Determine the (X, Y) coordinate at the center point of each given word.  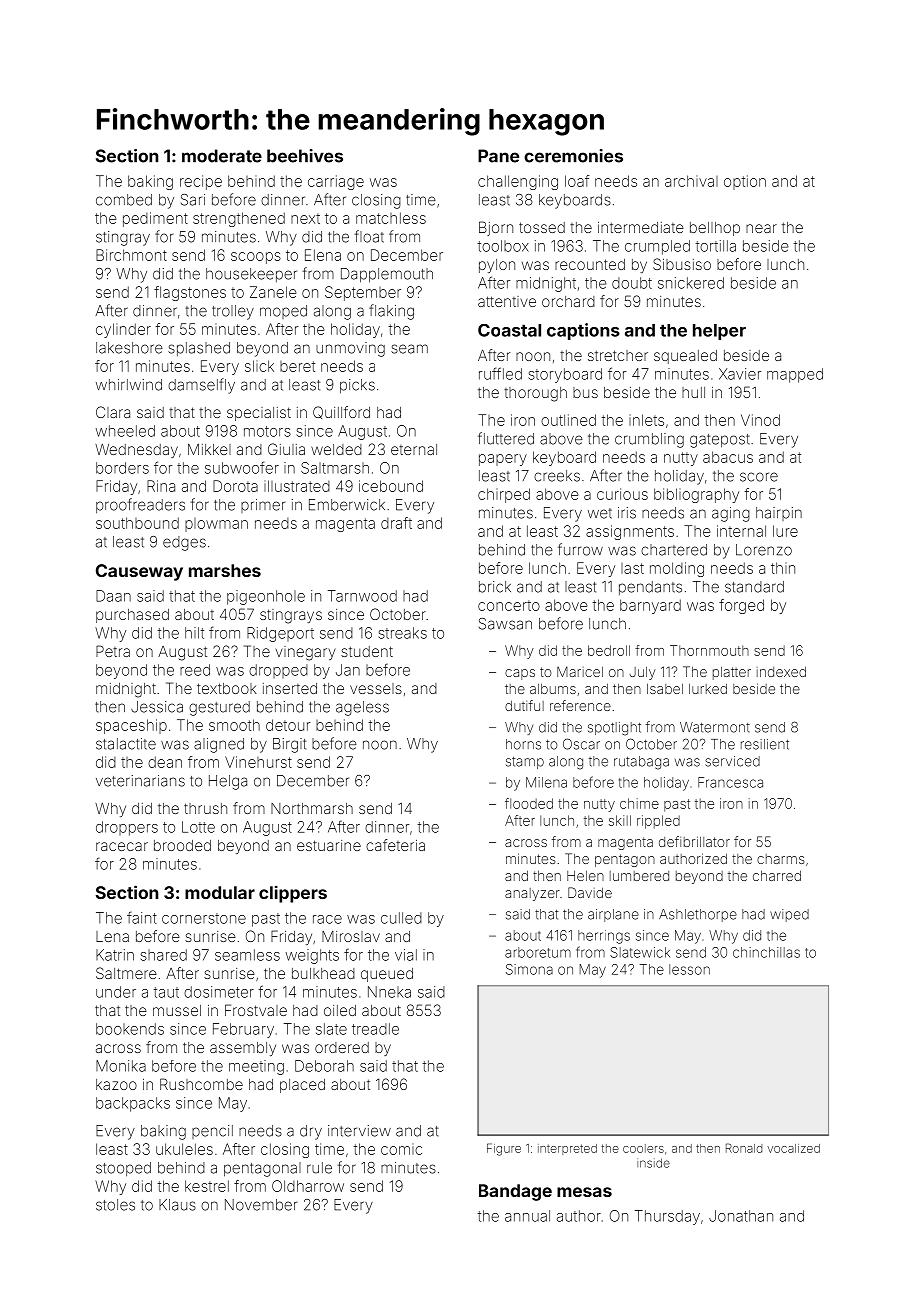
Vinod (760, 420)
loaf (577, 181)
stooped (123, 1169)
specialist (259, 414)
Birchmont (131, 255)
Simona (529, 969)
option (745, 182)
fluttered (506, 438)
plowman (216, 525)
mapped (795, 375)
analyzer (532, 894)
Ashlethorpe (698, 915)
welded (336, 449)
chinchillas (766, 952)
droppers (127, 828)
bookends (130, 1029)
